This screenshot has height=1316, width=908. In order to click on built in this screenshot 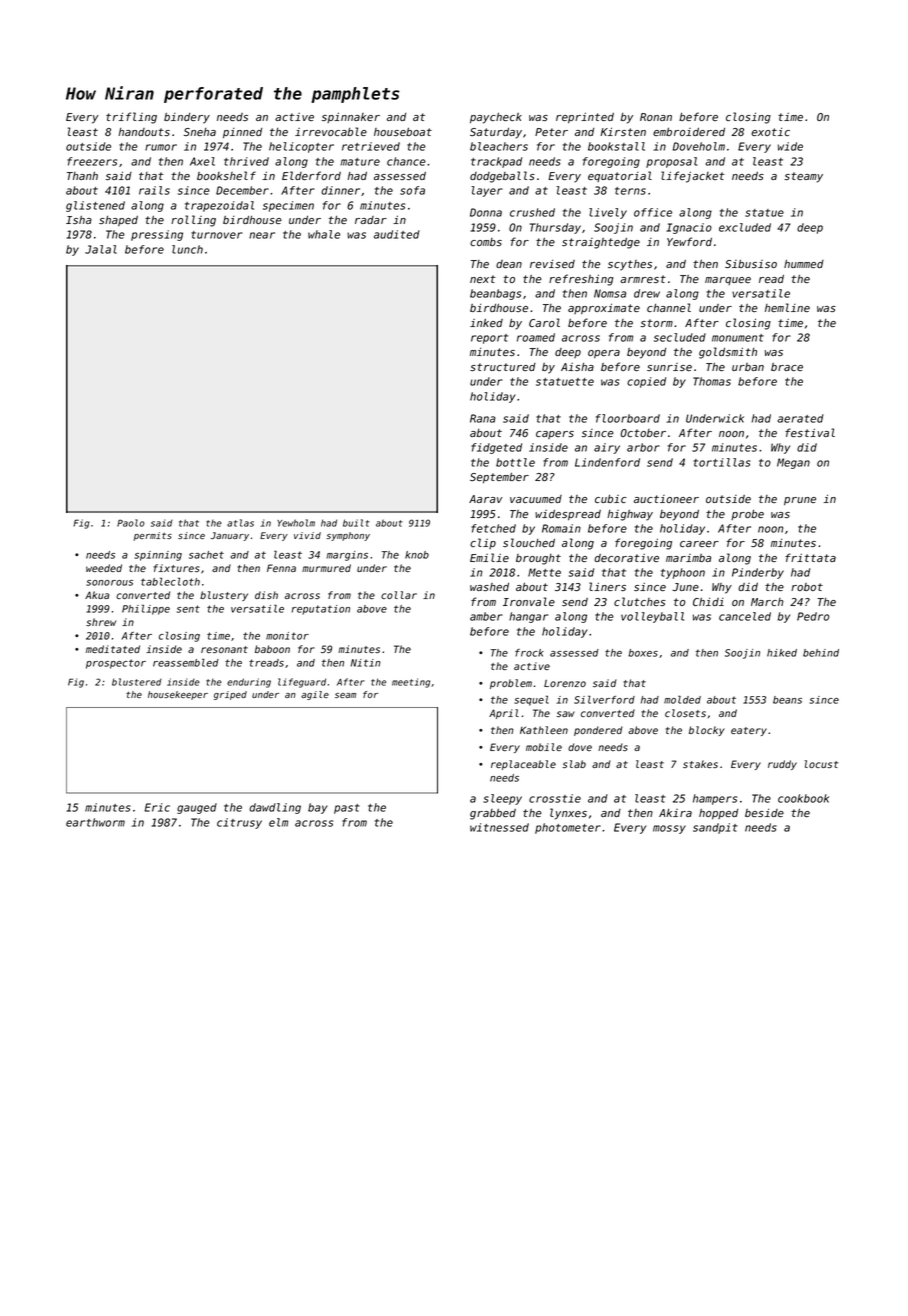, I will do `click(356, 523)`.
